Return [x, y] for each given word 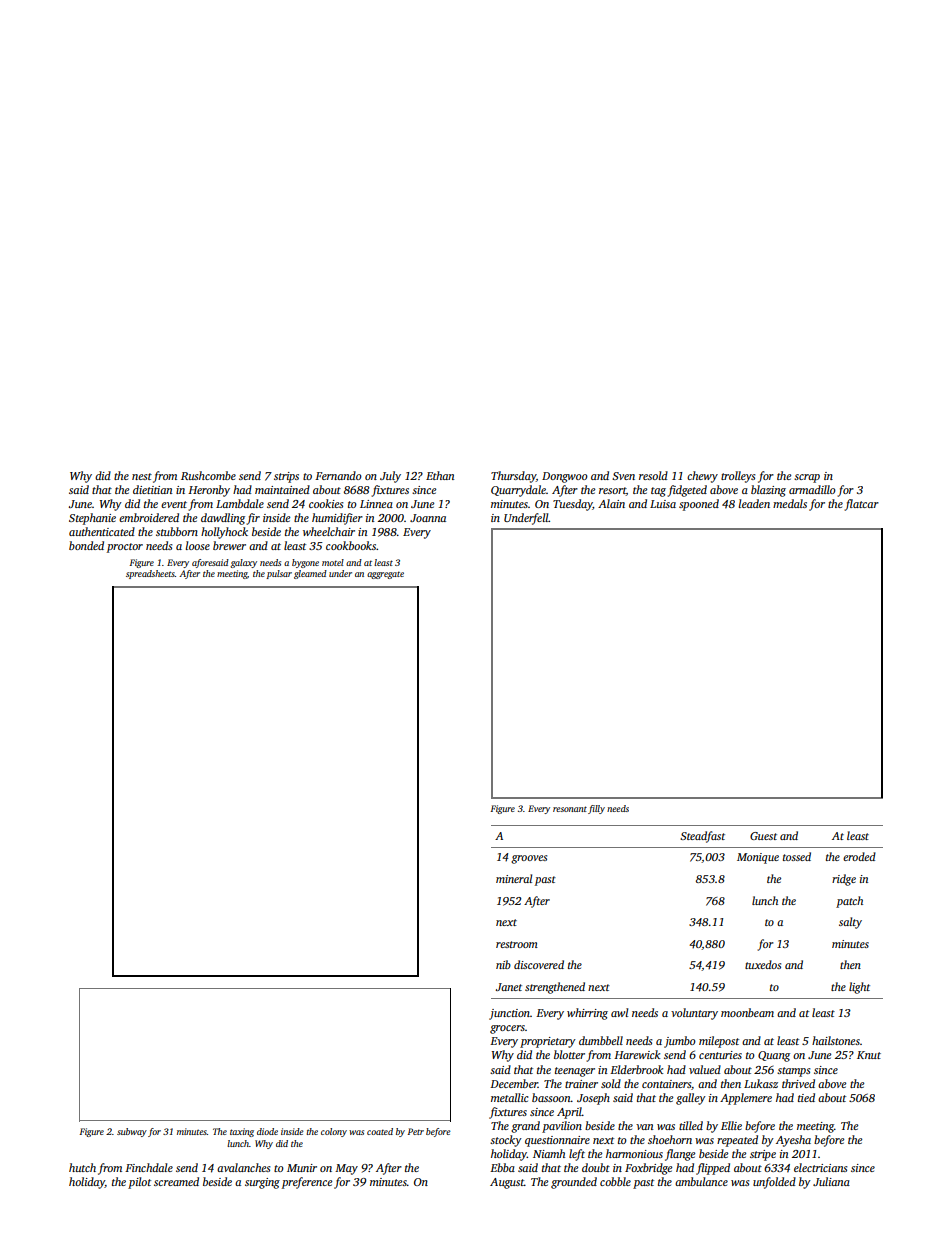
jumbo [680, 1042]
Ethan [440, 475]
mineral [514, 878]
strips [286, 477]
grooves [529, 859]
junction [509, 1014]
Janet [509, 987]
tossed [797, 856]
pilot [139, 1183]
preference [307, 1183]
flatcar [861, 505]
